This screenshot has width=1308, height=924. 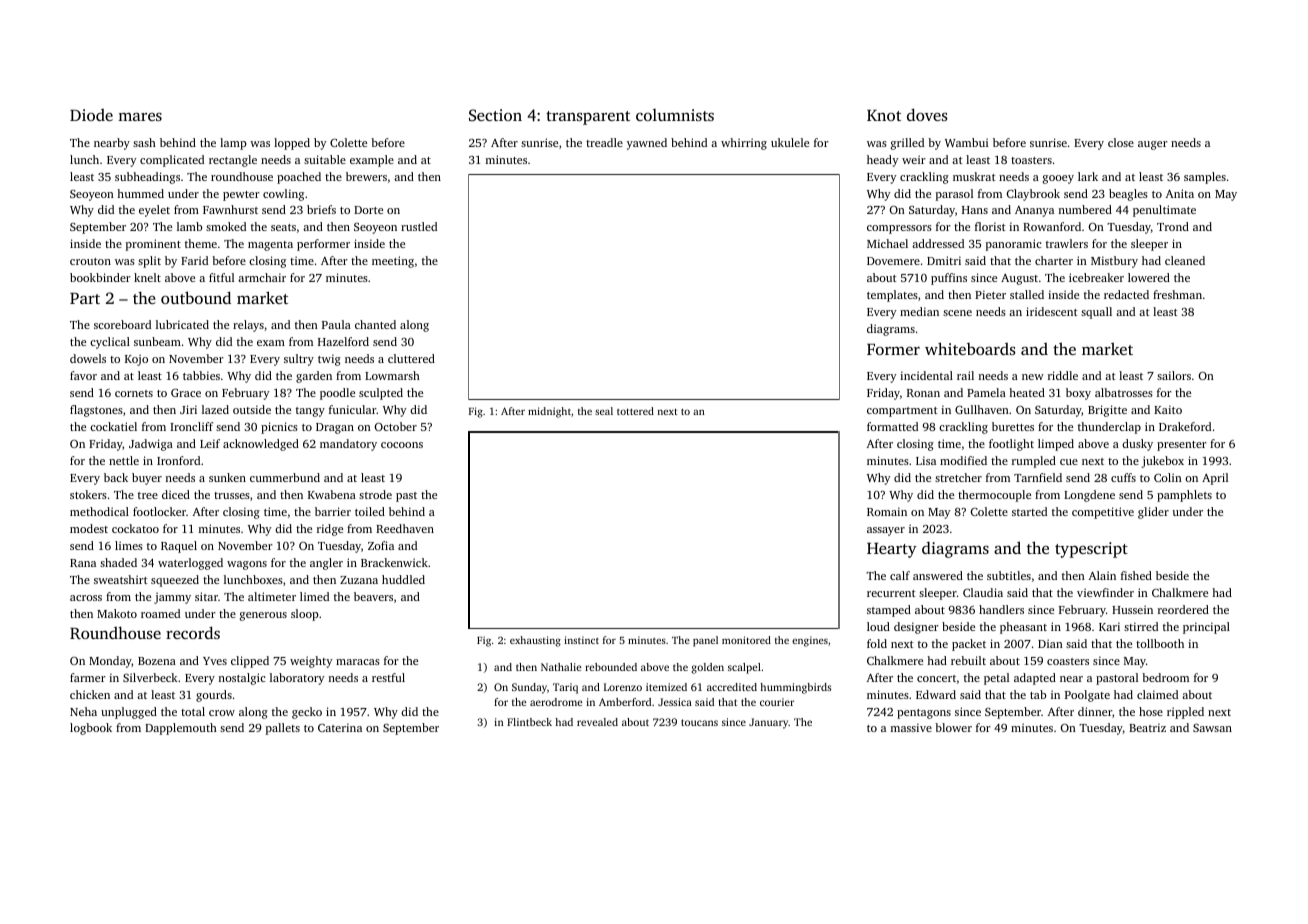 What do you see at coordinates (419, 226) in the screenshot?
I see `rustled` at bounding box center [419, 226].
